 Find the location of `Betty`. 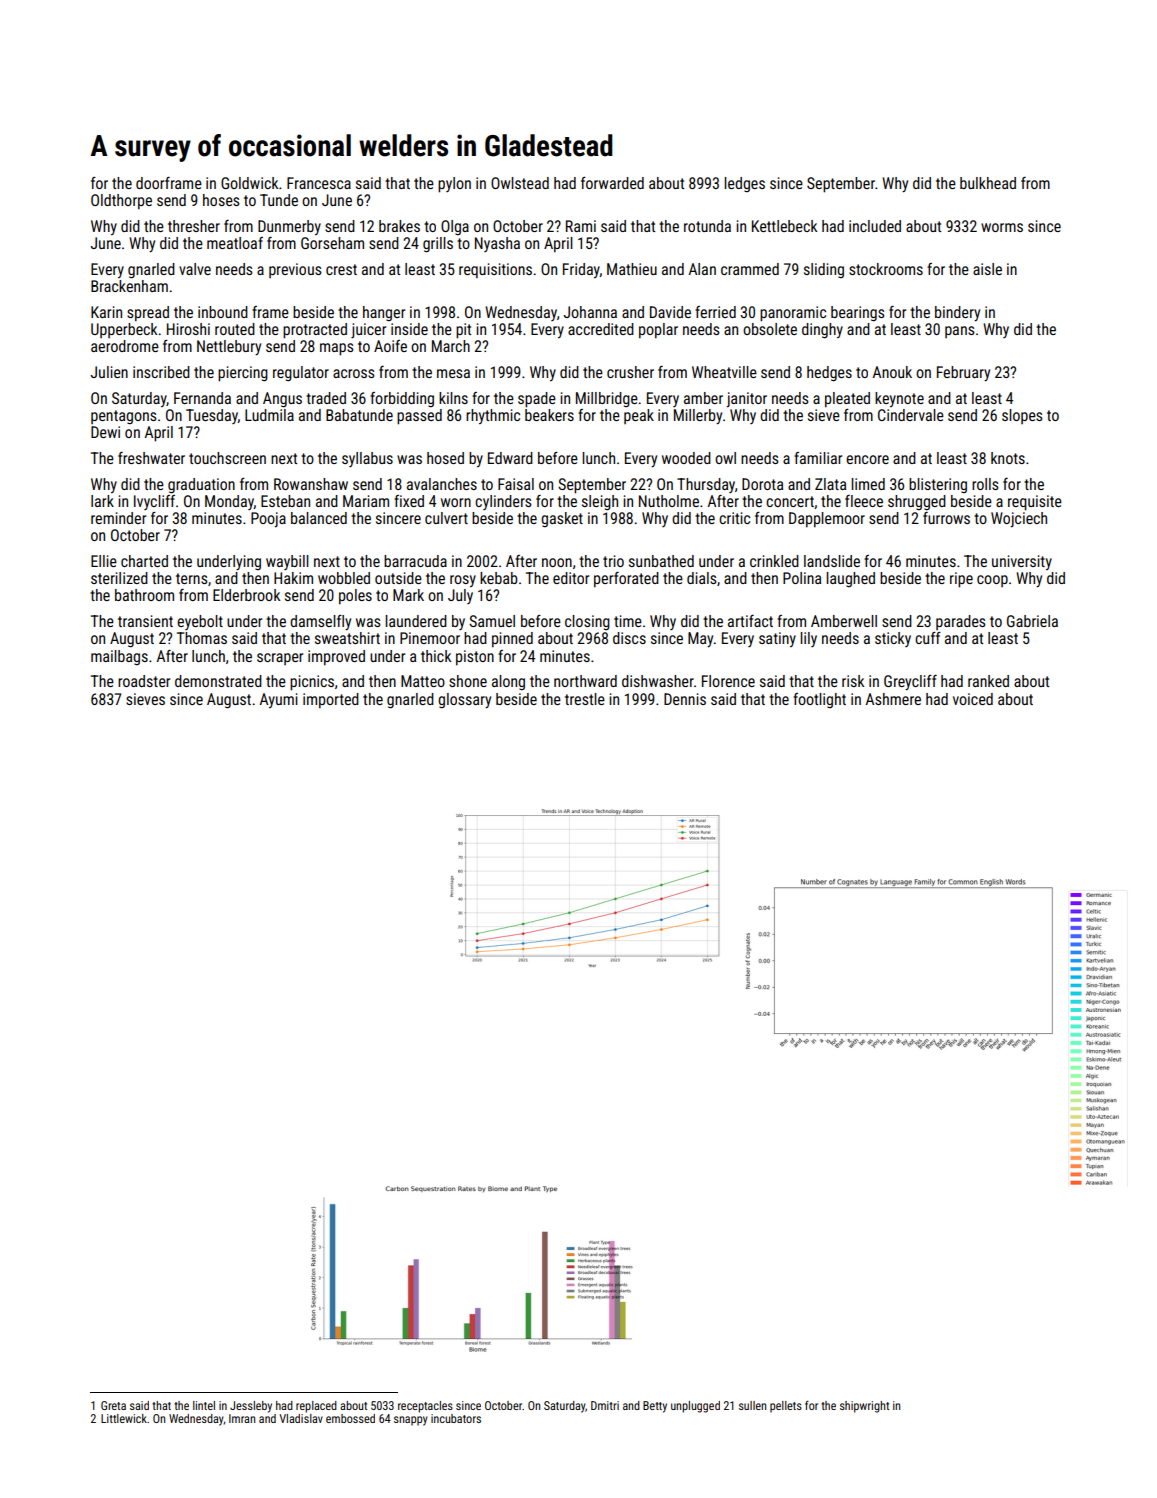

Betty is located at coordinates (655, 1407).
